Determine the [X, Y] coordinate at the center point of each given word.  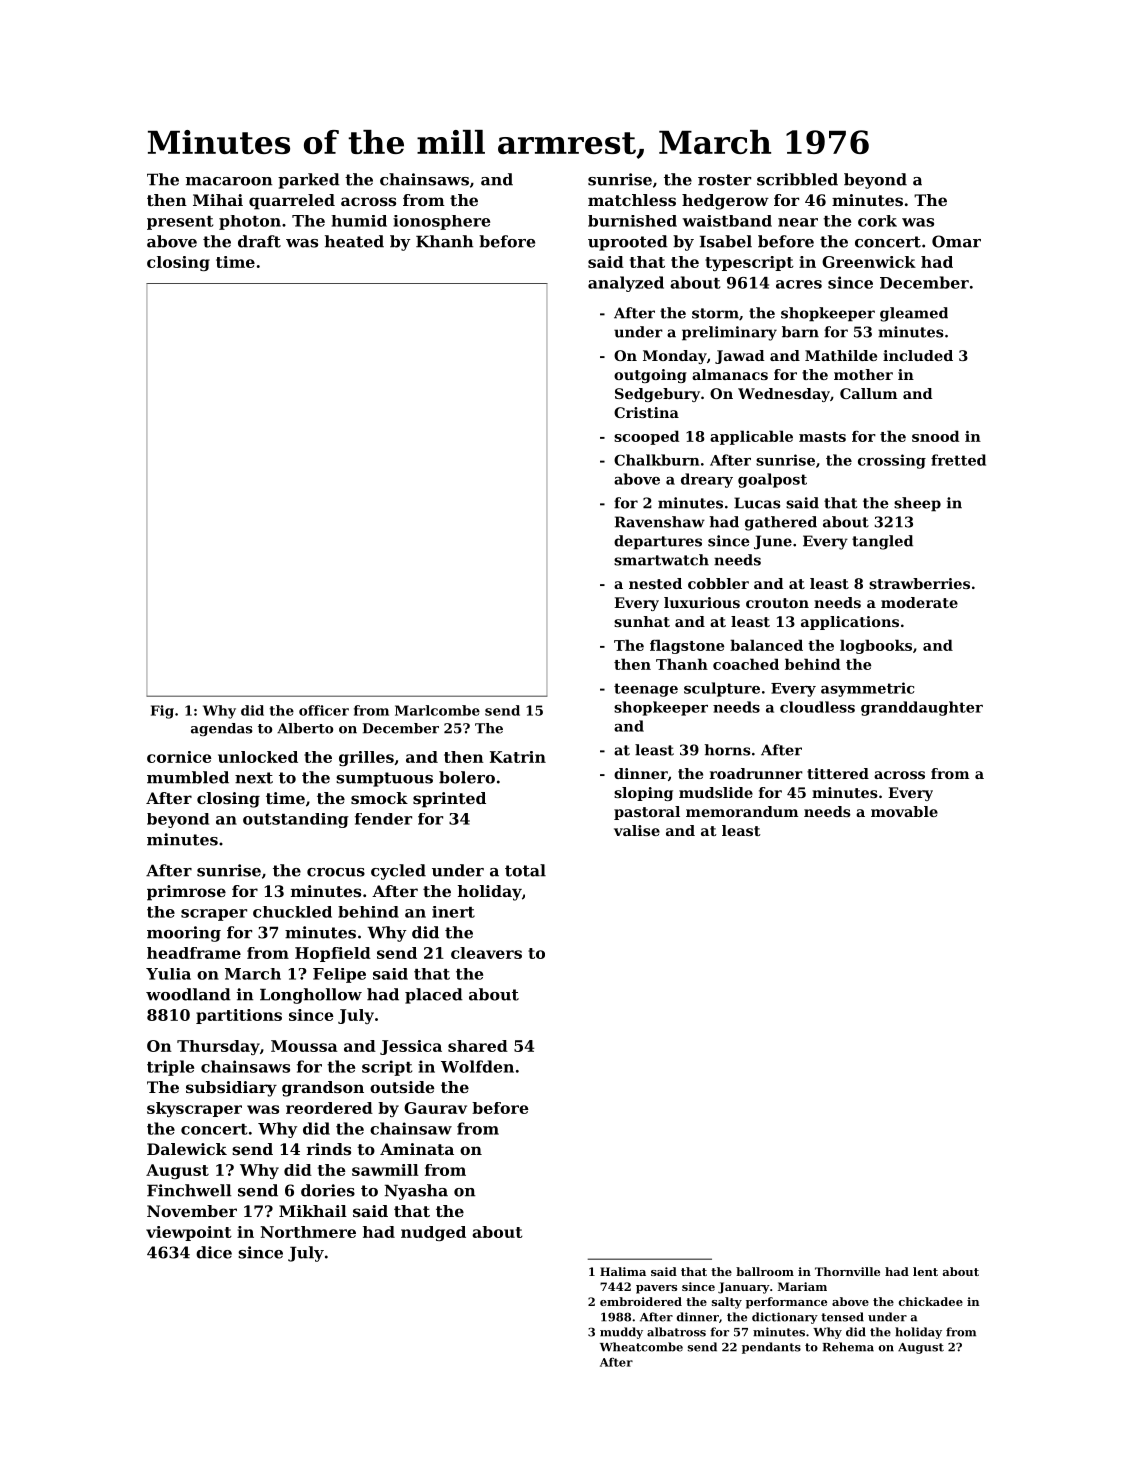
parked [309, 181]
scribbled [797, 179]
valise [637, 830]
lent [925, 1271]
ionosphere [441, 222]
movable [904, 811]
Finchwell [189, 1190]
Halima [623, 1271]
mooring [184, 934]
